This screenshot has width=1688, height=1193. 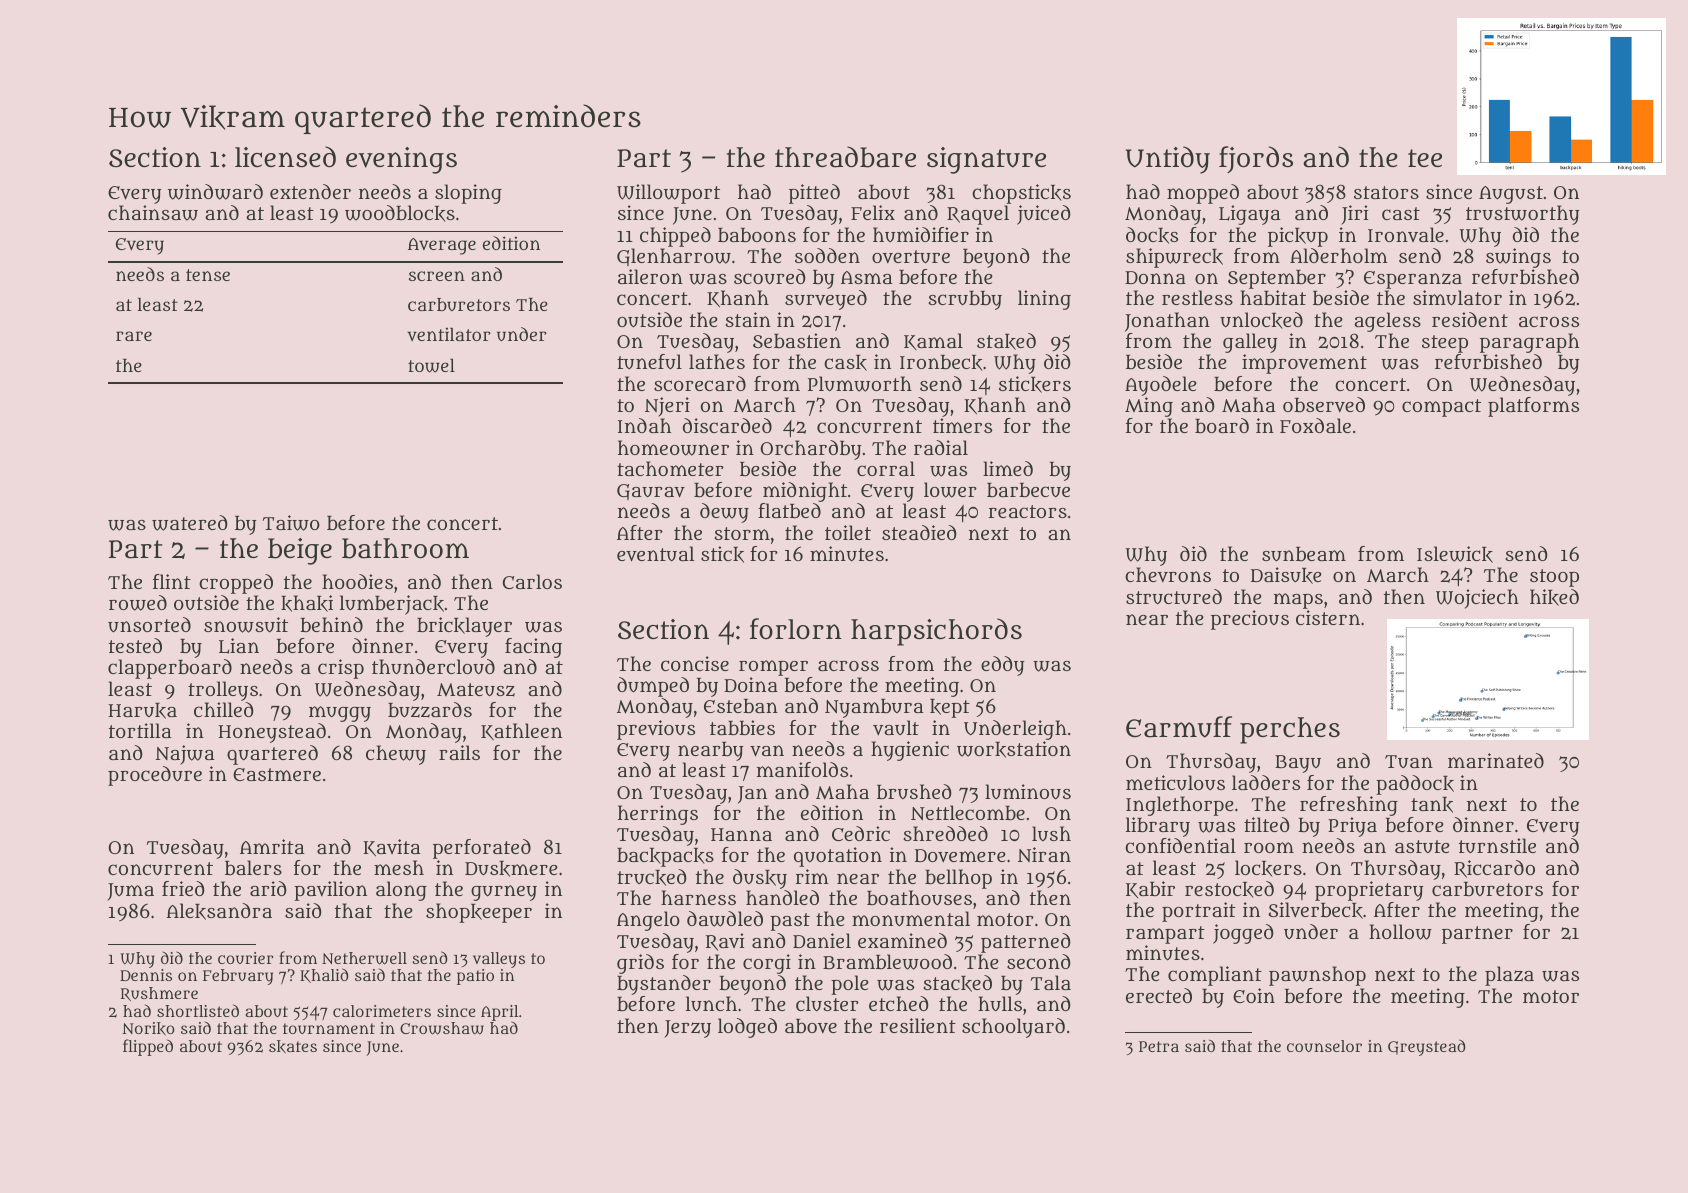 What do you see at coordinates (223, 709) in the screenshot?
I see `chilled` at bounding box center [223, 709].
